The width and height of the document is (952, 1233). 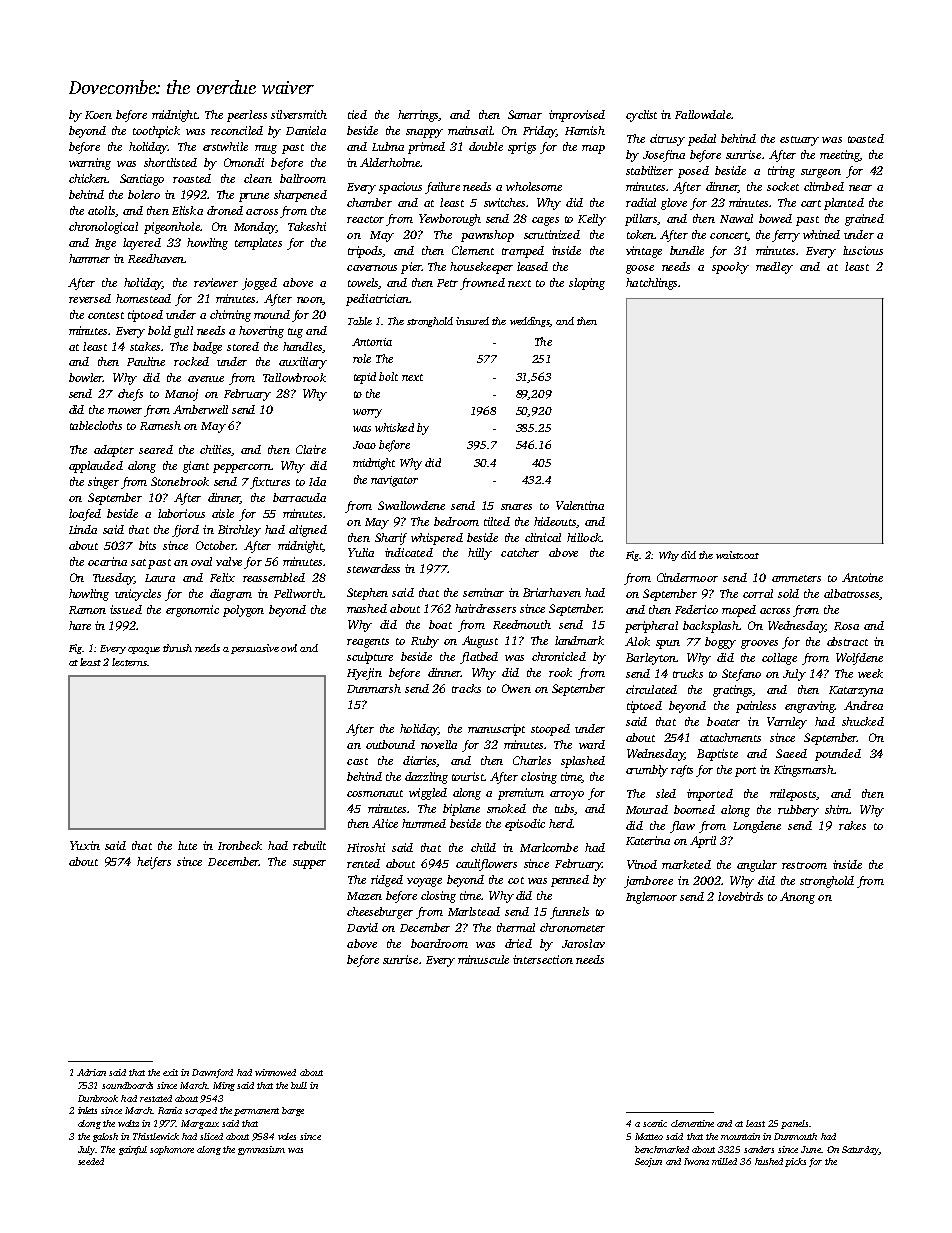 What do you see at coordinates (483, 959) in the document?
I see `minuscule` at bounding box center [483, 959].
